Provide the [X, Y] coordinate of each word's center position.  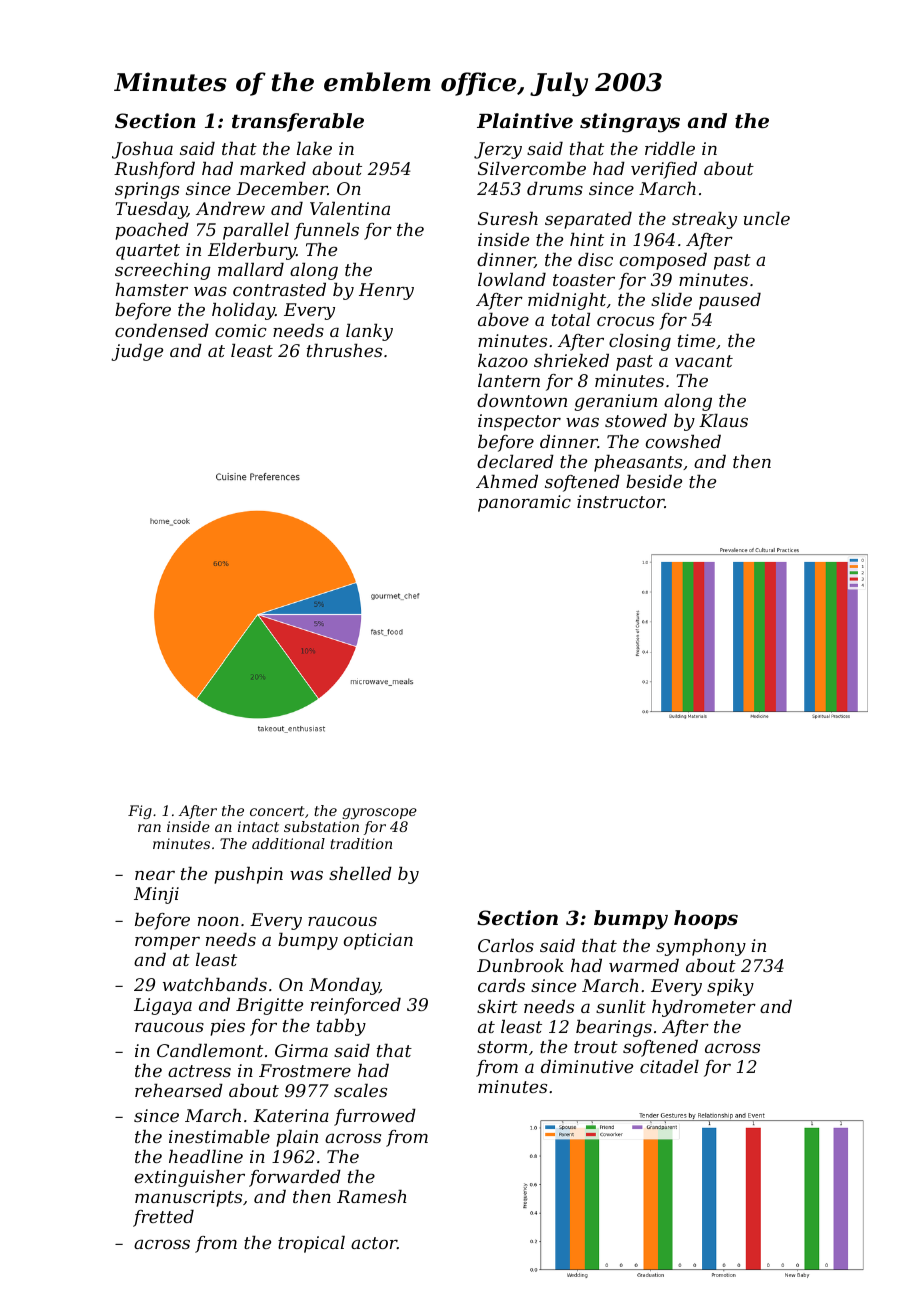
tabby [341, 1027]
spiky [730, 987]
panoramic [524, 503]
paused [730, 301]
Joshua [142, 150]
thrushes [344, 350]
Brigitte [269, 1006]
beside [654, 481]
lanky [369, 332]
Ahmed [507, 481]
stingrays [630, 123]
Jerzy [498, 150]
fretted [163, 1218]
